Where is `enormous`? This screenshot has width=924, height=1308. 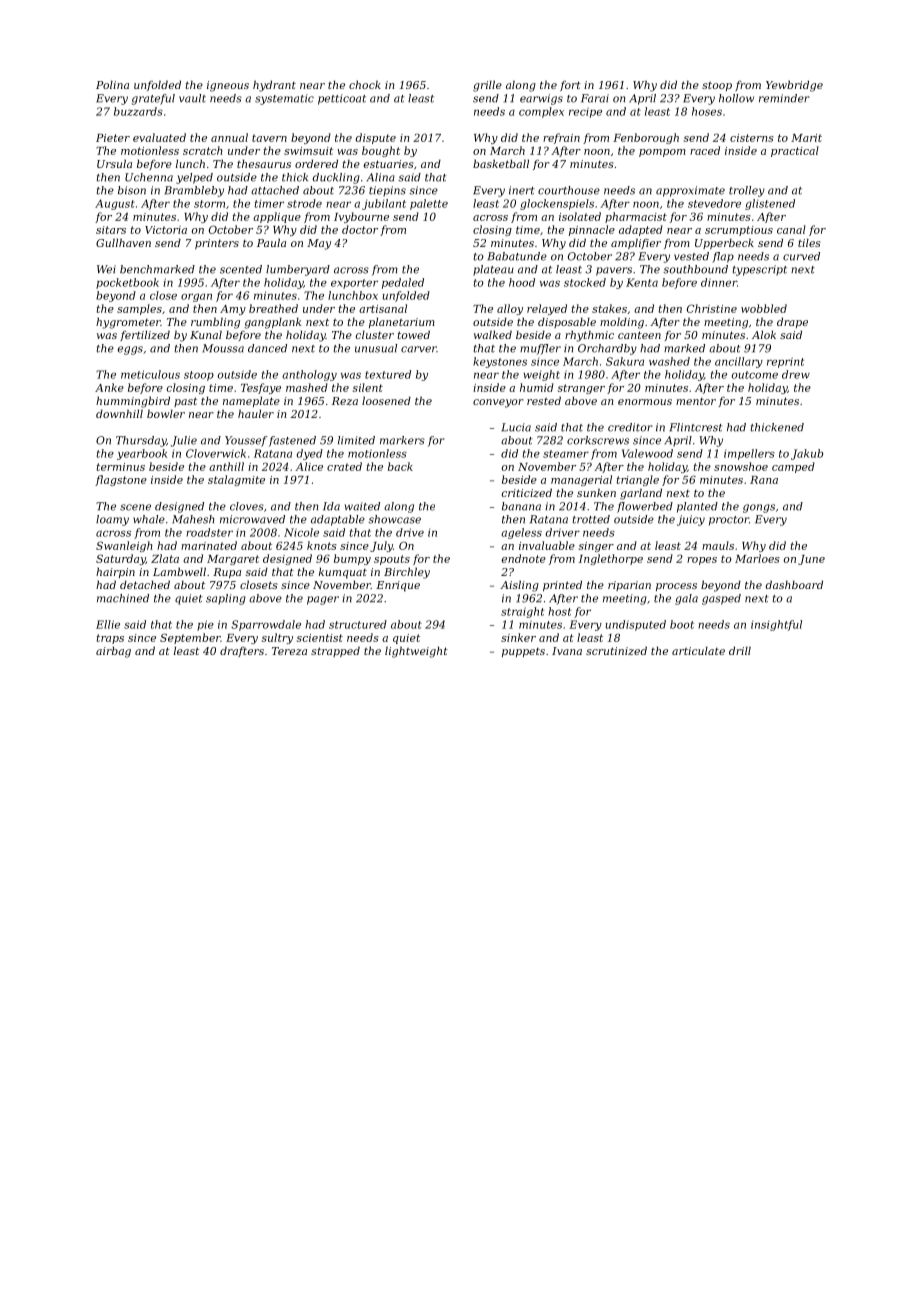 enormous is located at coordinates (645, 402).
